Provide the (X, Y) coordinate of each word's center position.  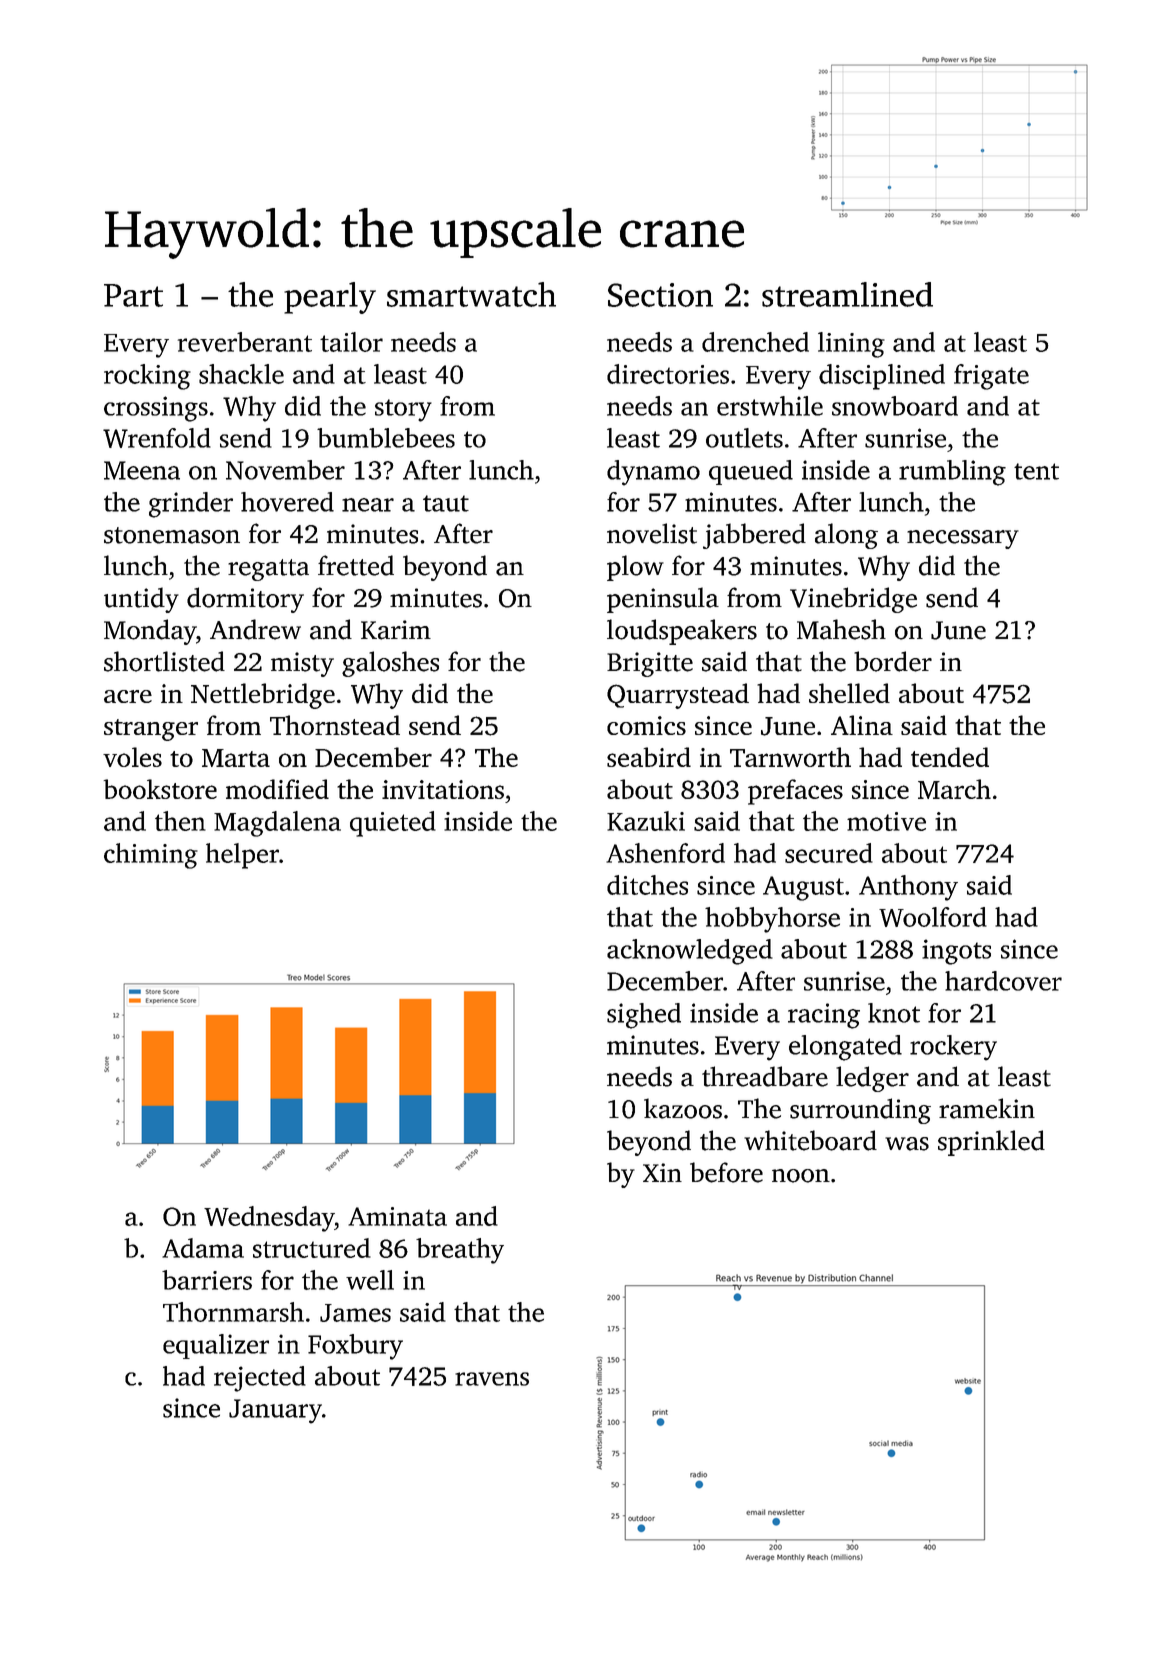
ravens (492, 1379)
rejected (260, 1379)
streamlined (847, 294)
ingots (956, 952)
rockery (953, 1048)
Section (660, 295)
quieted (393, 824)
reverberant (245, 342)
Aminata (397, 1216)
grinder (191, 505)
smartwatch (471, 294)
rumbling (952, 473)
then (180, 821)
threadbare (765, 1076)
